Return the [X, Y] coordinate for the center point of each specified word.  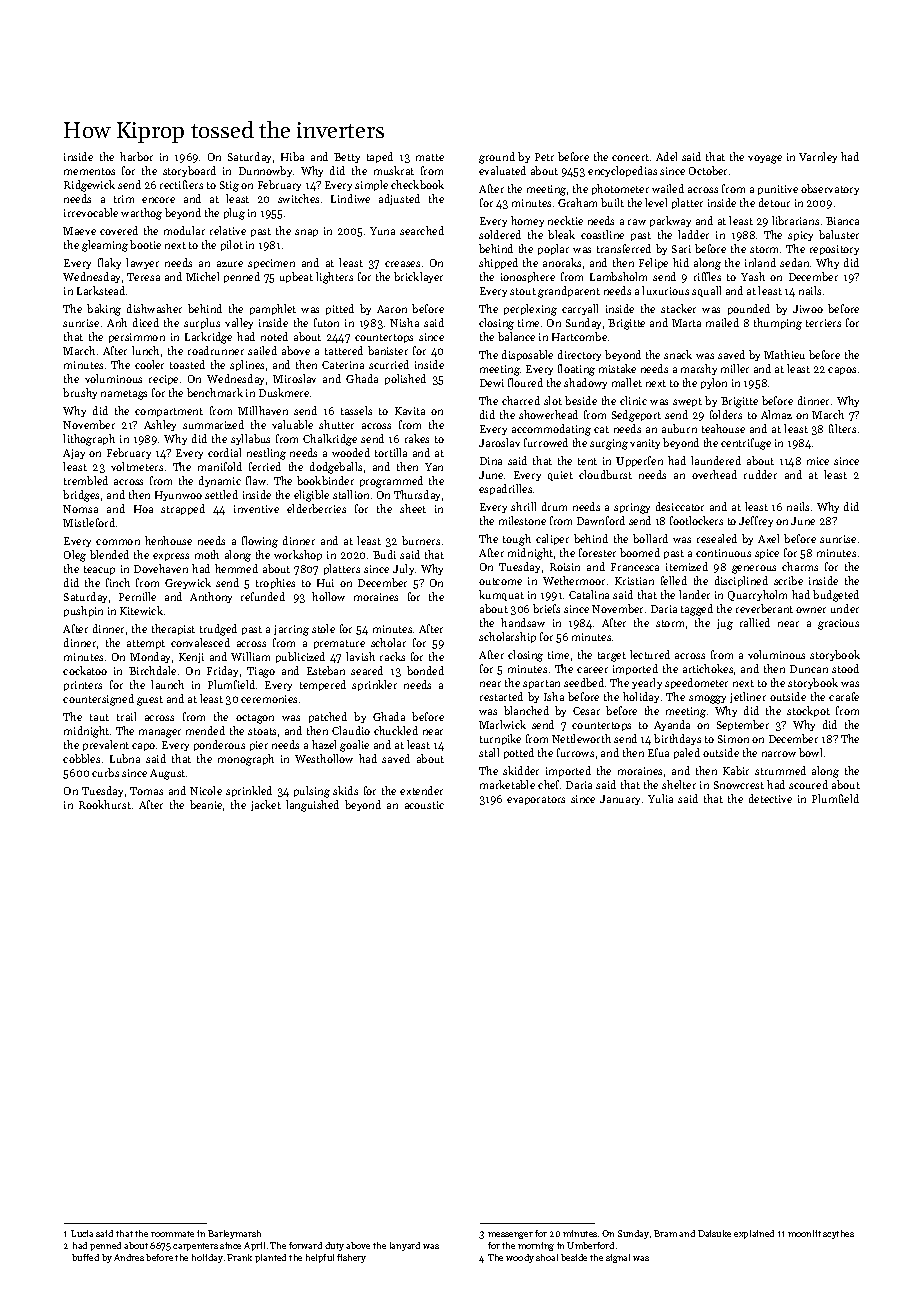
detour [774, 202]
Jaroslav [499, 442]
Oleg [75, 556]
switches [298, 198]
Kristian [634, 581]
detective [770, 798]
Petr [544, 157]
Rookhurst [105, 804]
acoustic [424, 805]
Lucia [82, 1233]
